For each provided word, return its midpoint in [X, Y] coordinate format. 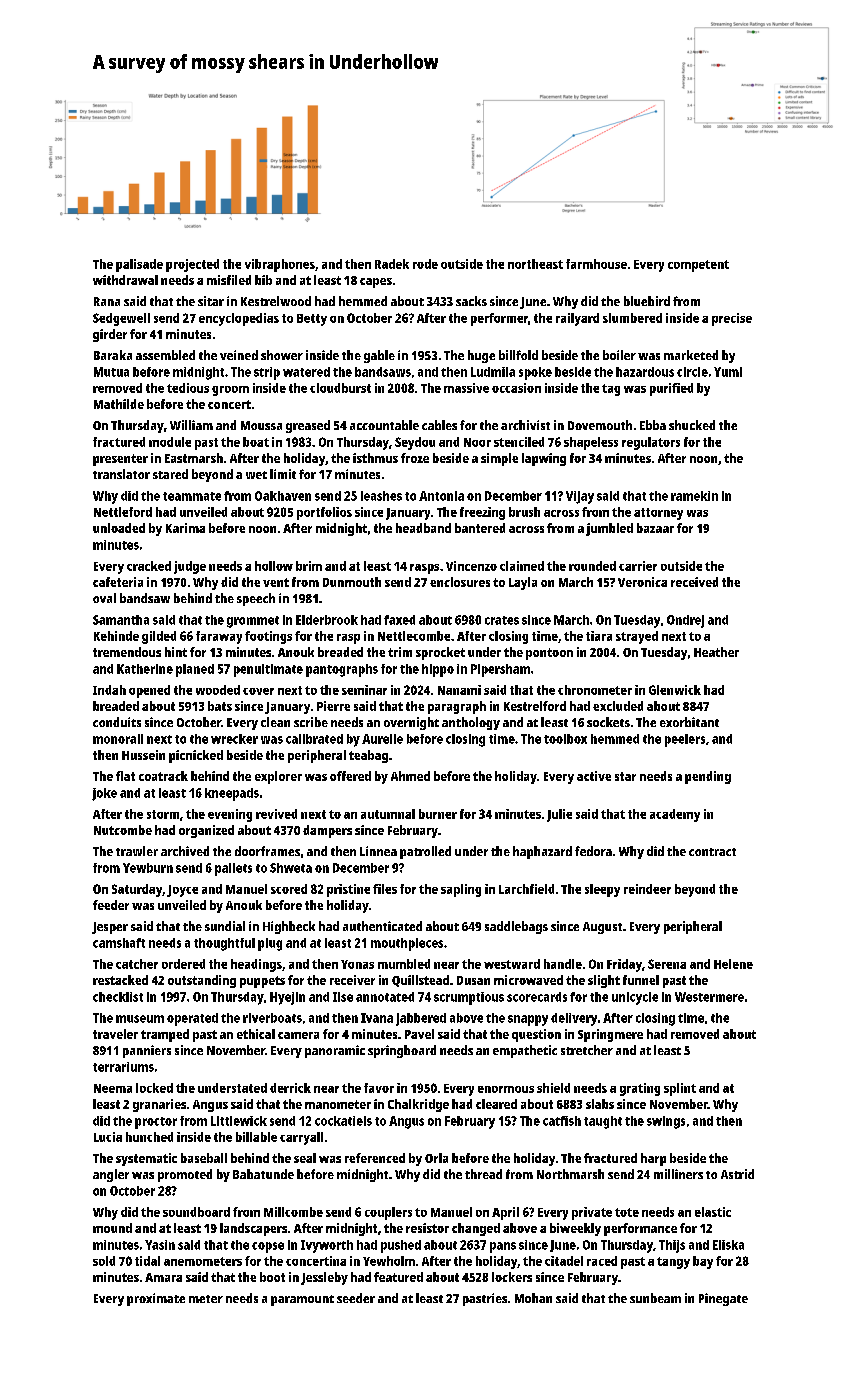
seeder [356, 1298]
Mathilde [119, 404]
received [694, 582]
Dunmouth [352, 582]
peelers [685, 740]
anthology [471, 723]
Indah [109, 690]
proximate [156, 1299]
